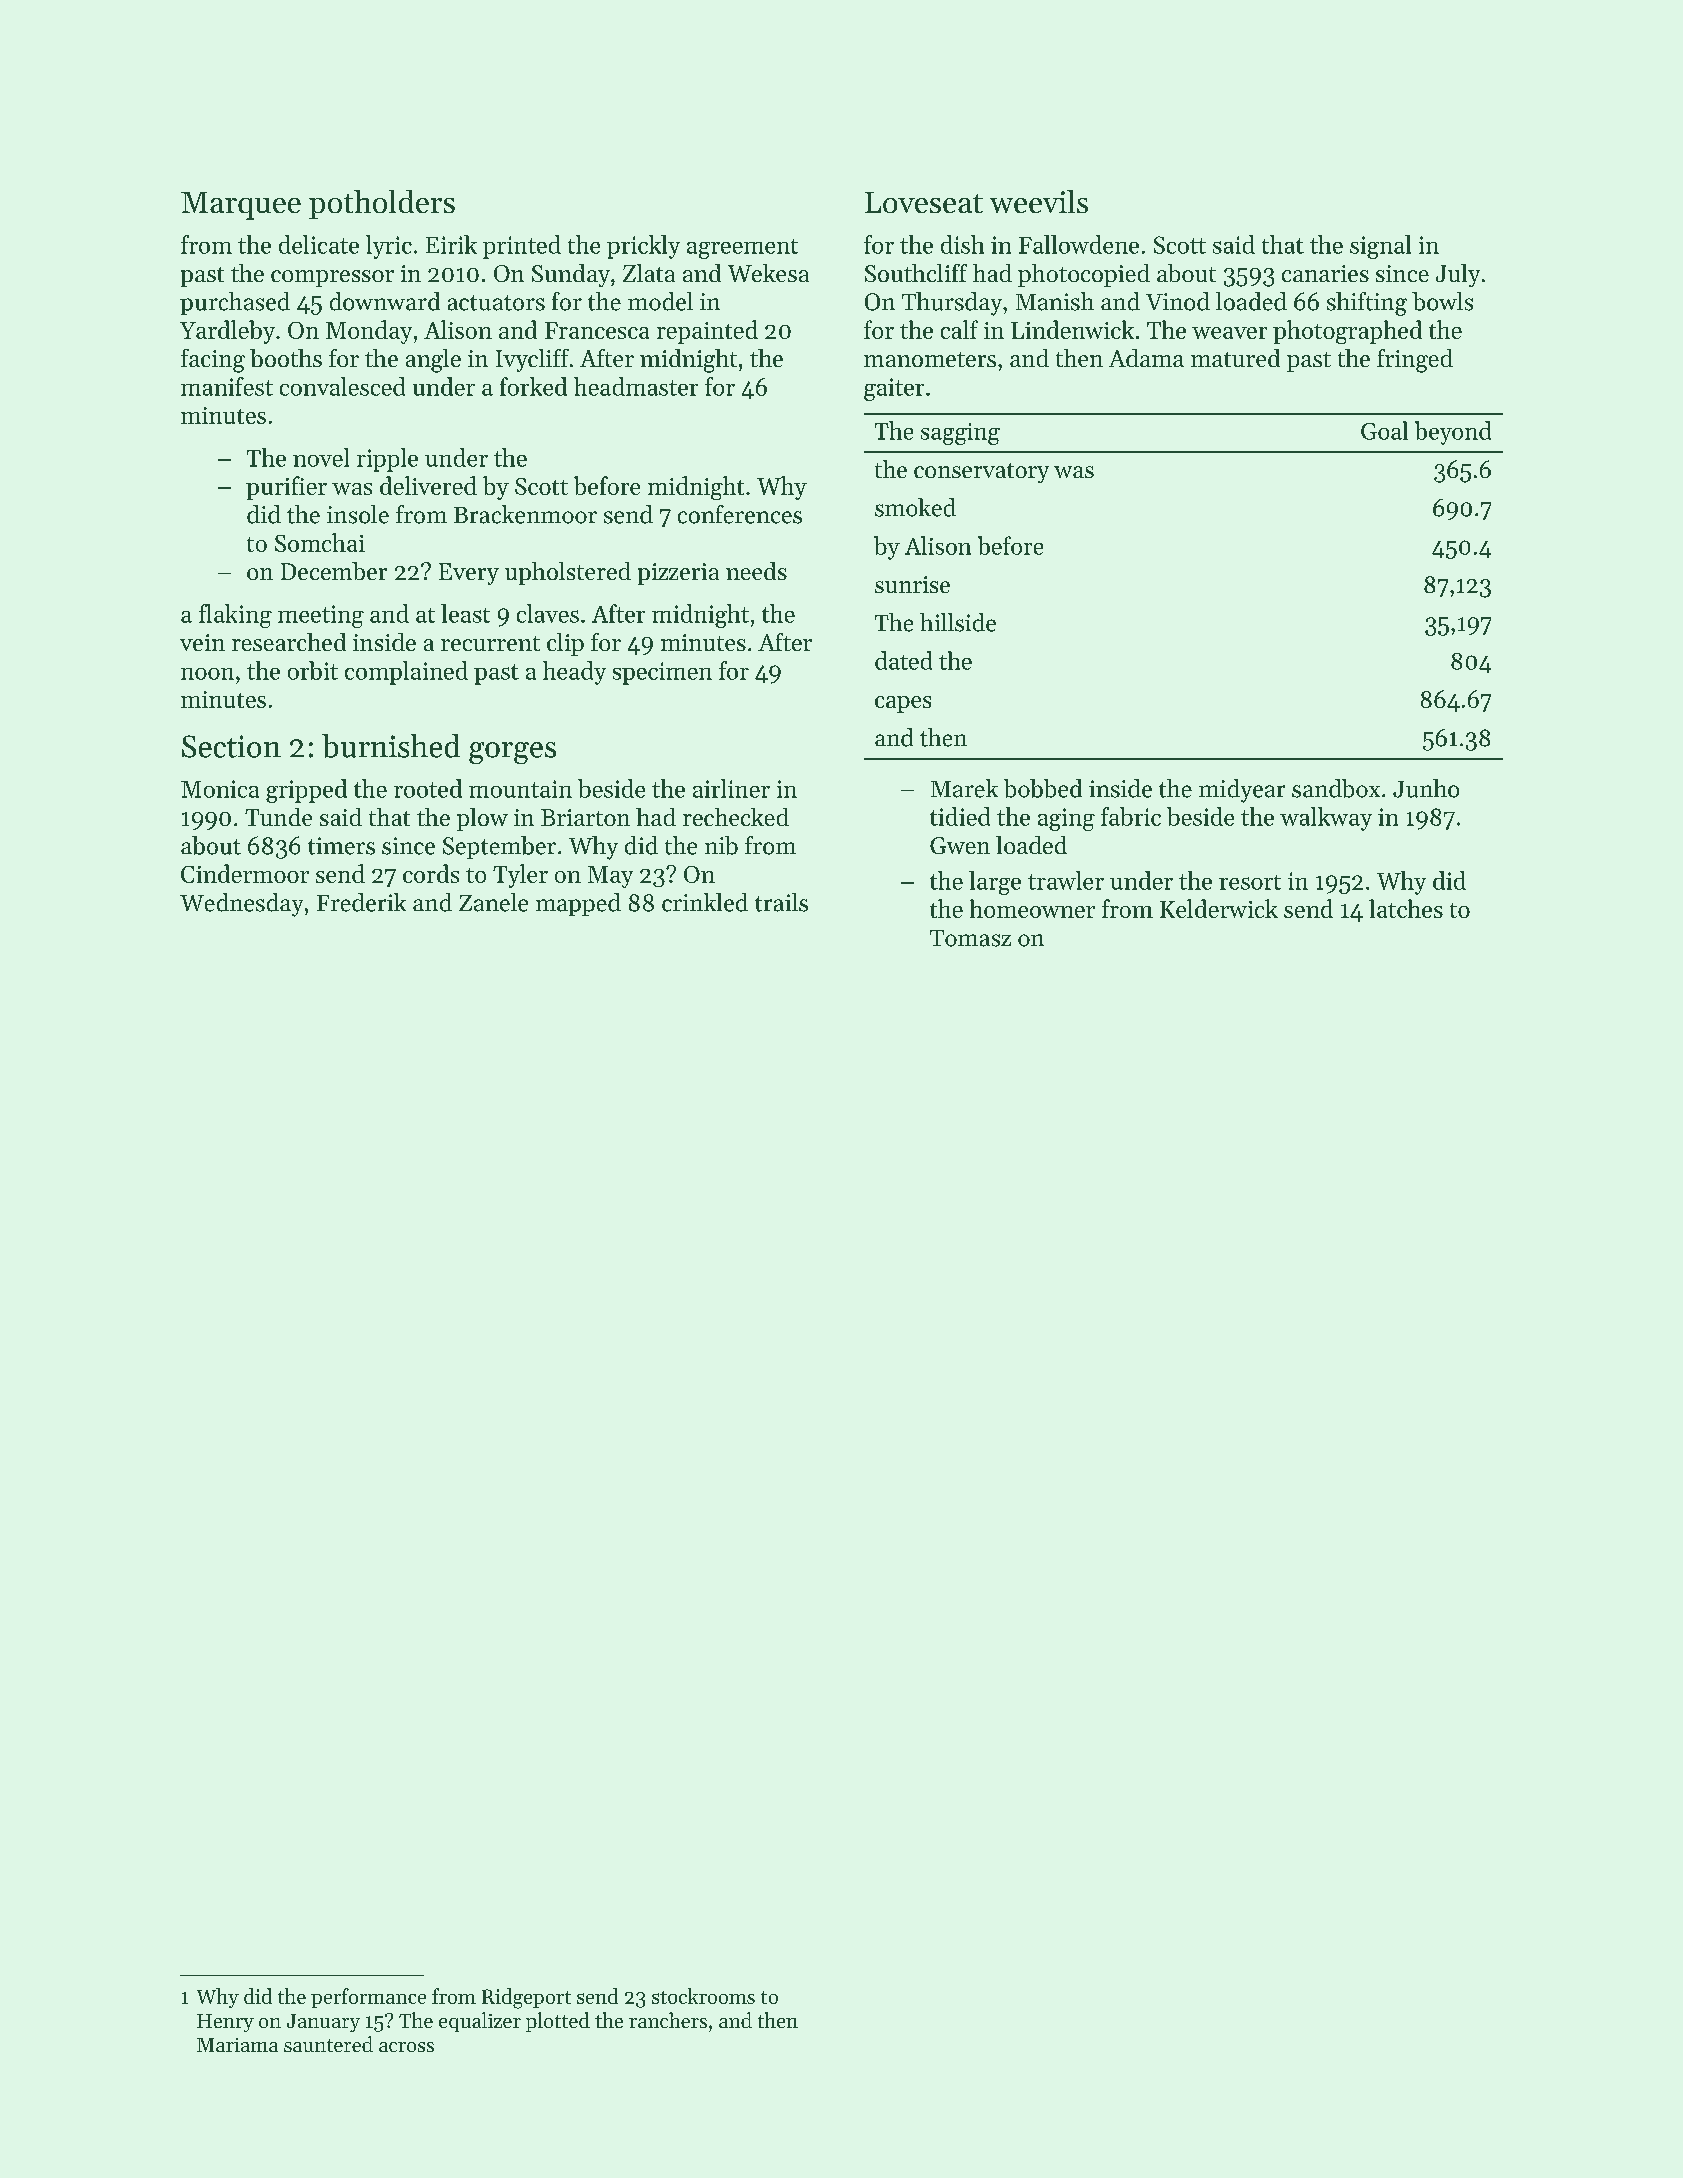 This screenshot has width=1683, height=2178. I want to click on stockrooms, so click(703, 1996).
